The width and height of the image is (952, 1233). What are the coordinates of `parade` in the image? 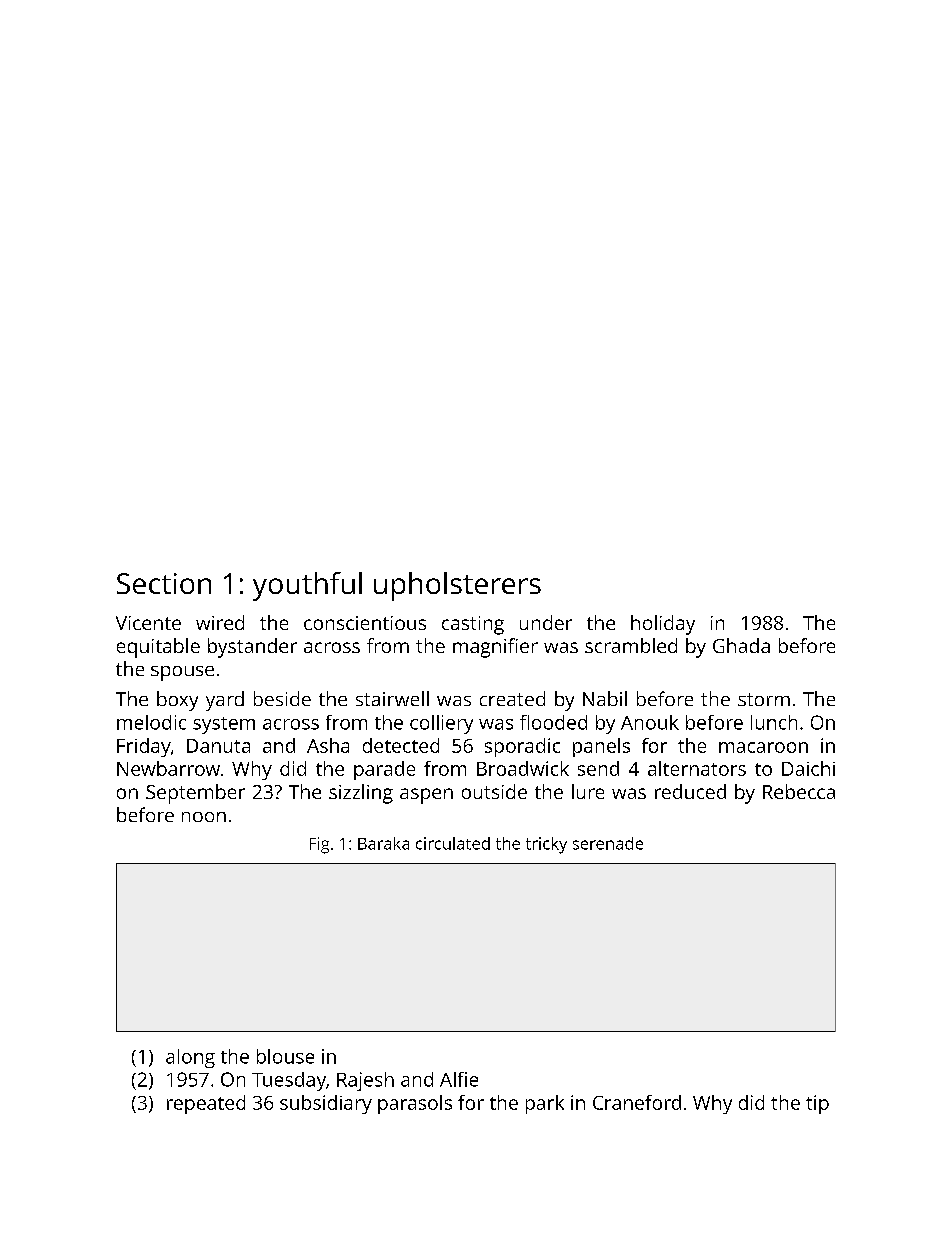 It's located at (384, 770).
